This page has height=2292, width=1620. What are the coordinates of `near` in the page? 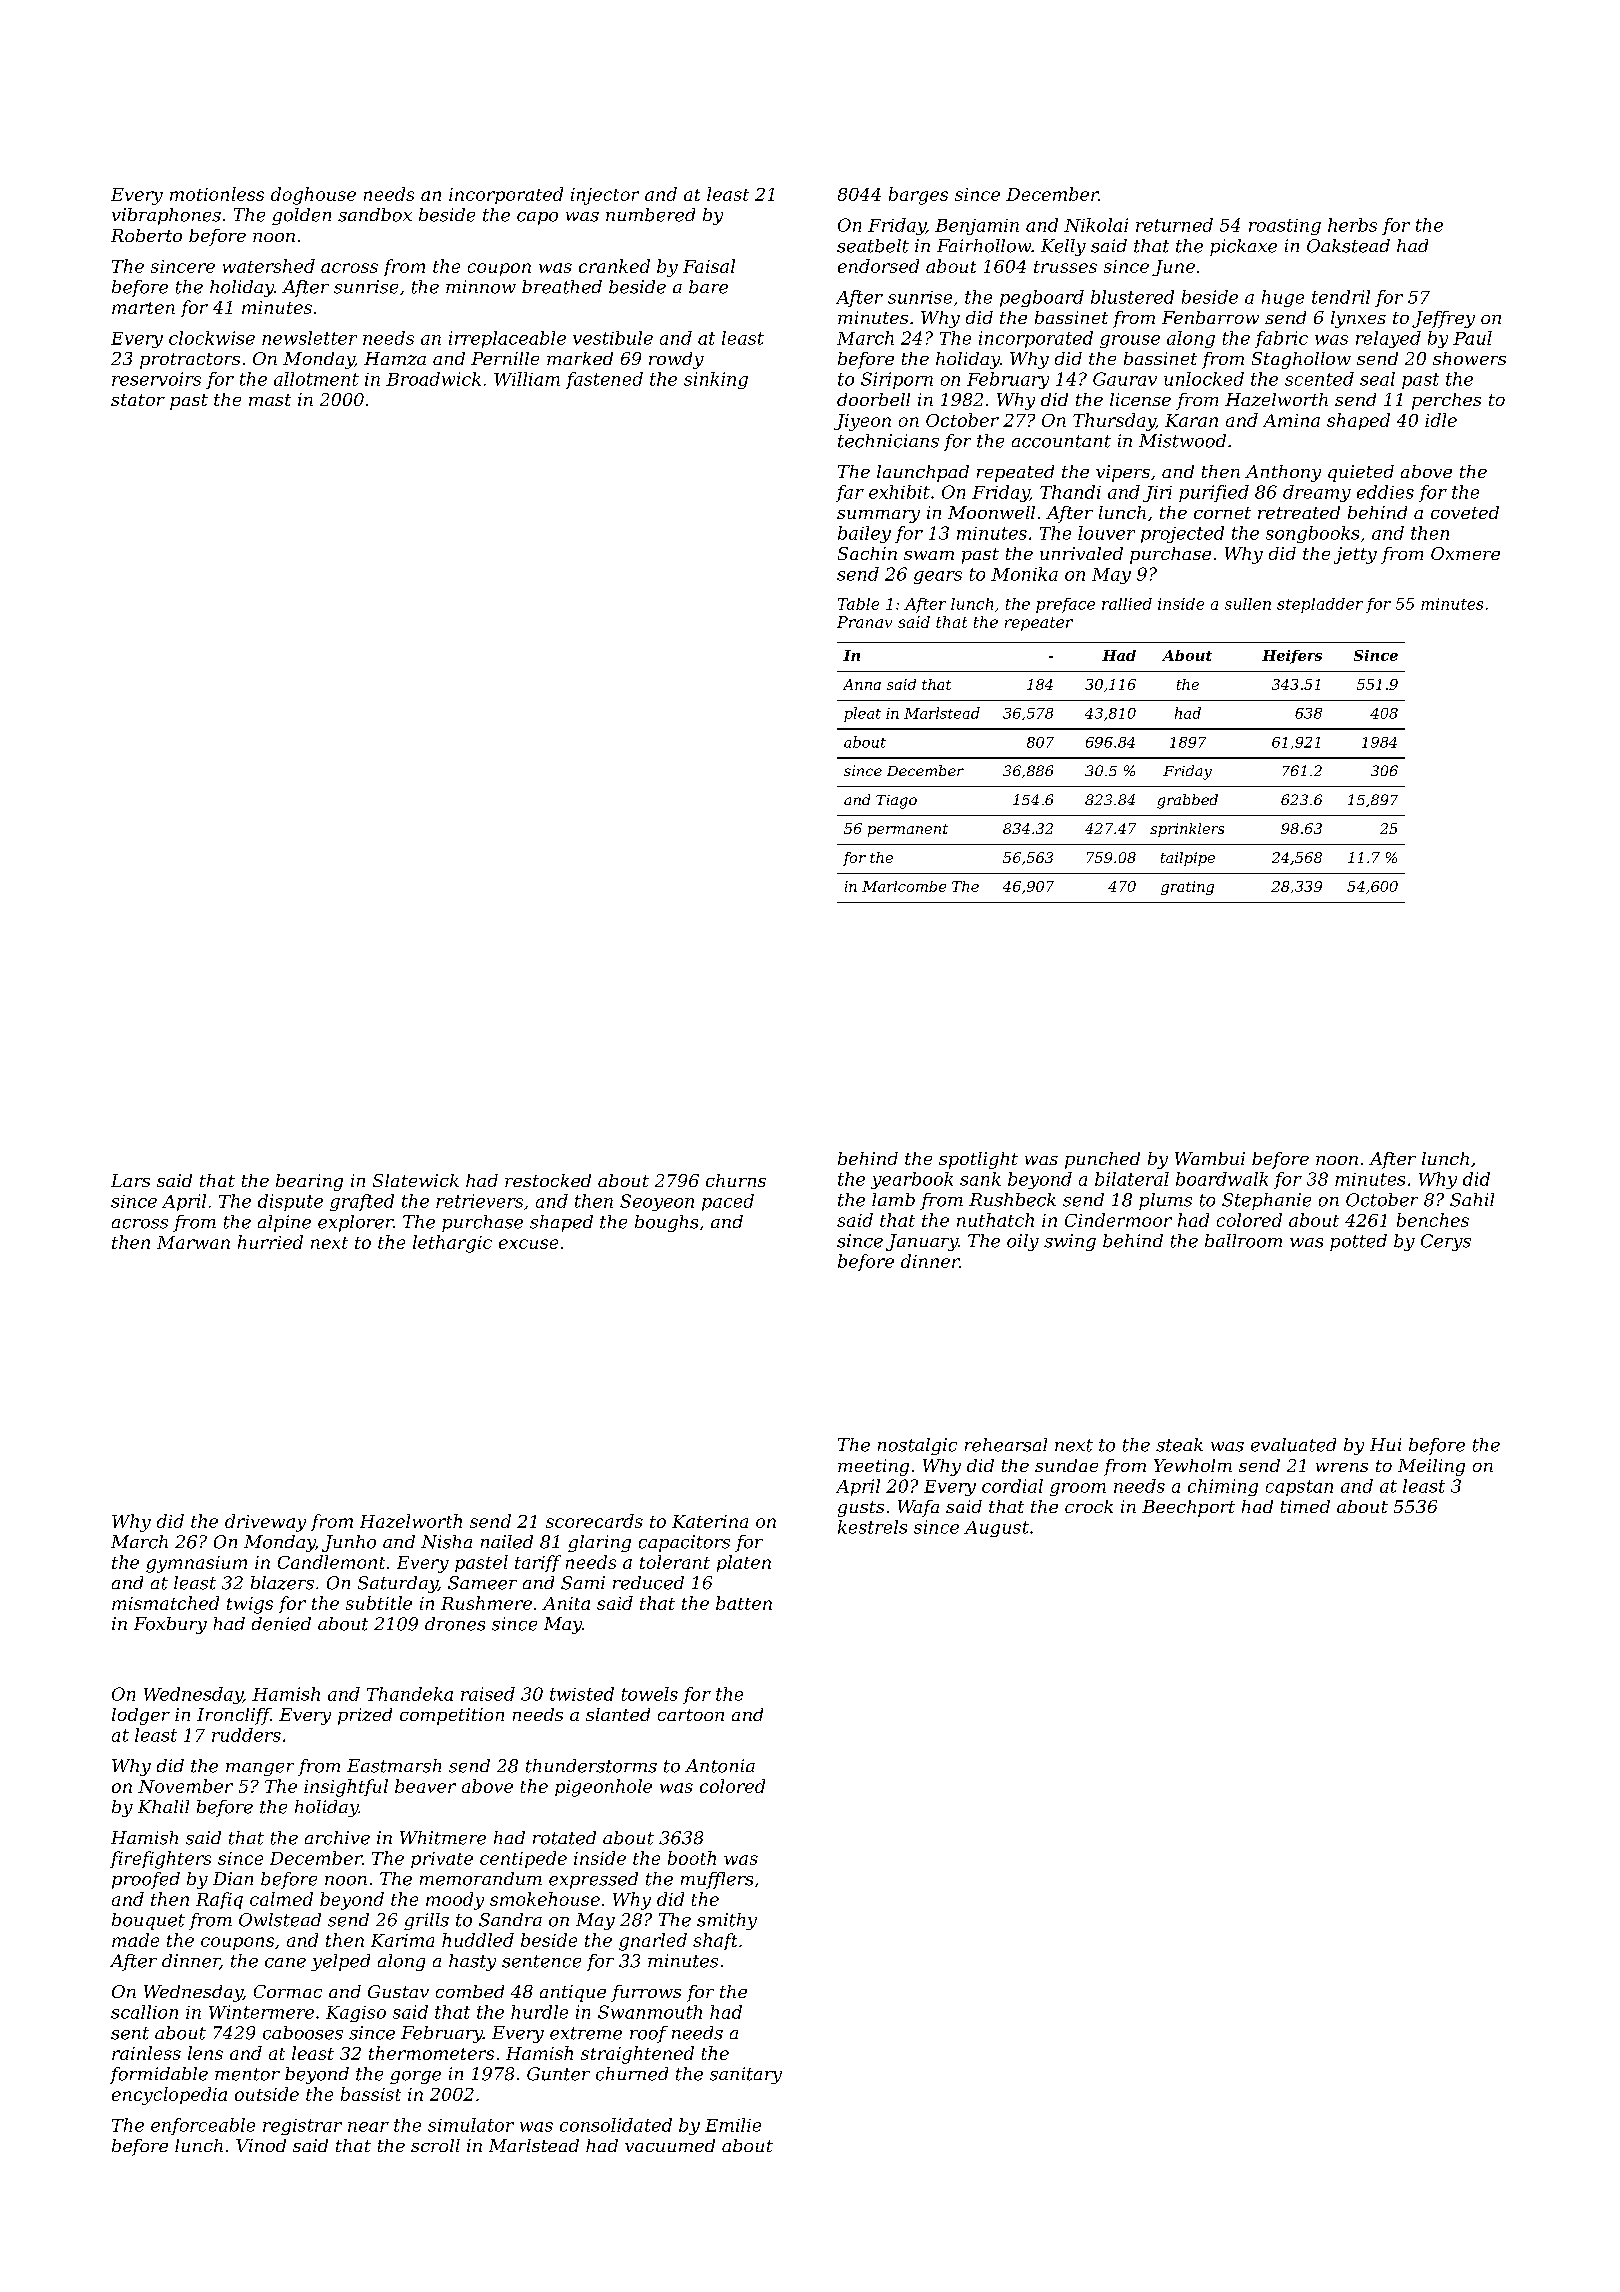 It's located at (368, 2127).
